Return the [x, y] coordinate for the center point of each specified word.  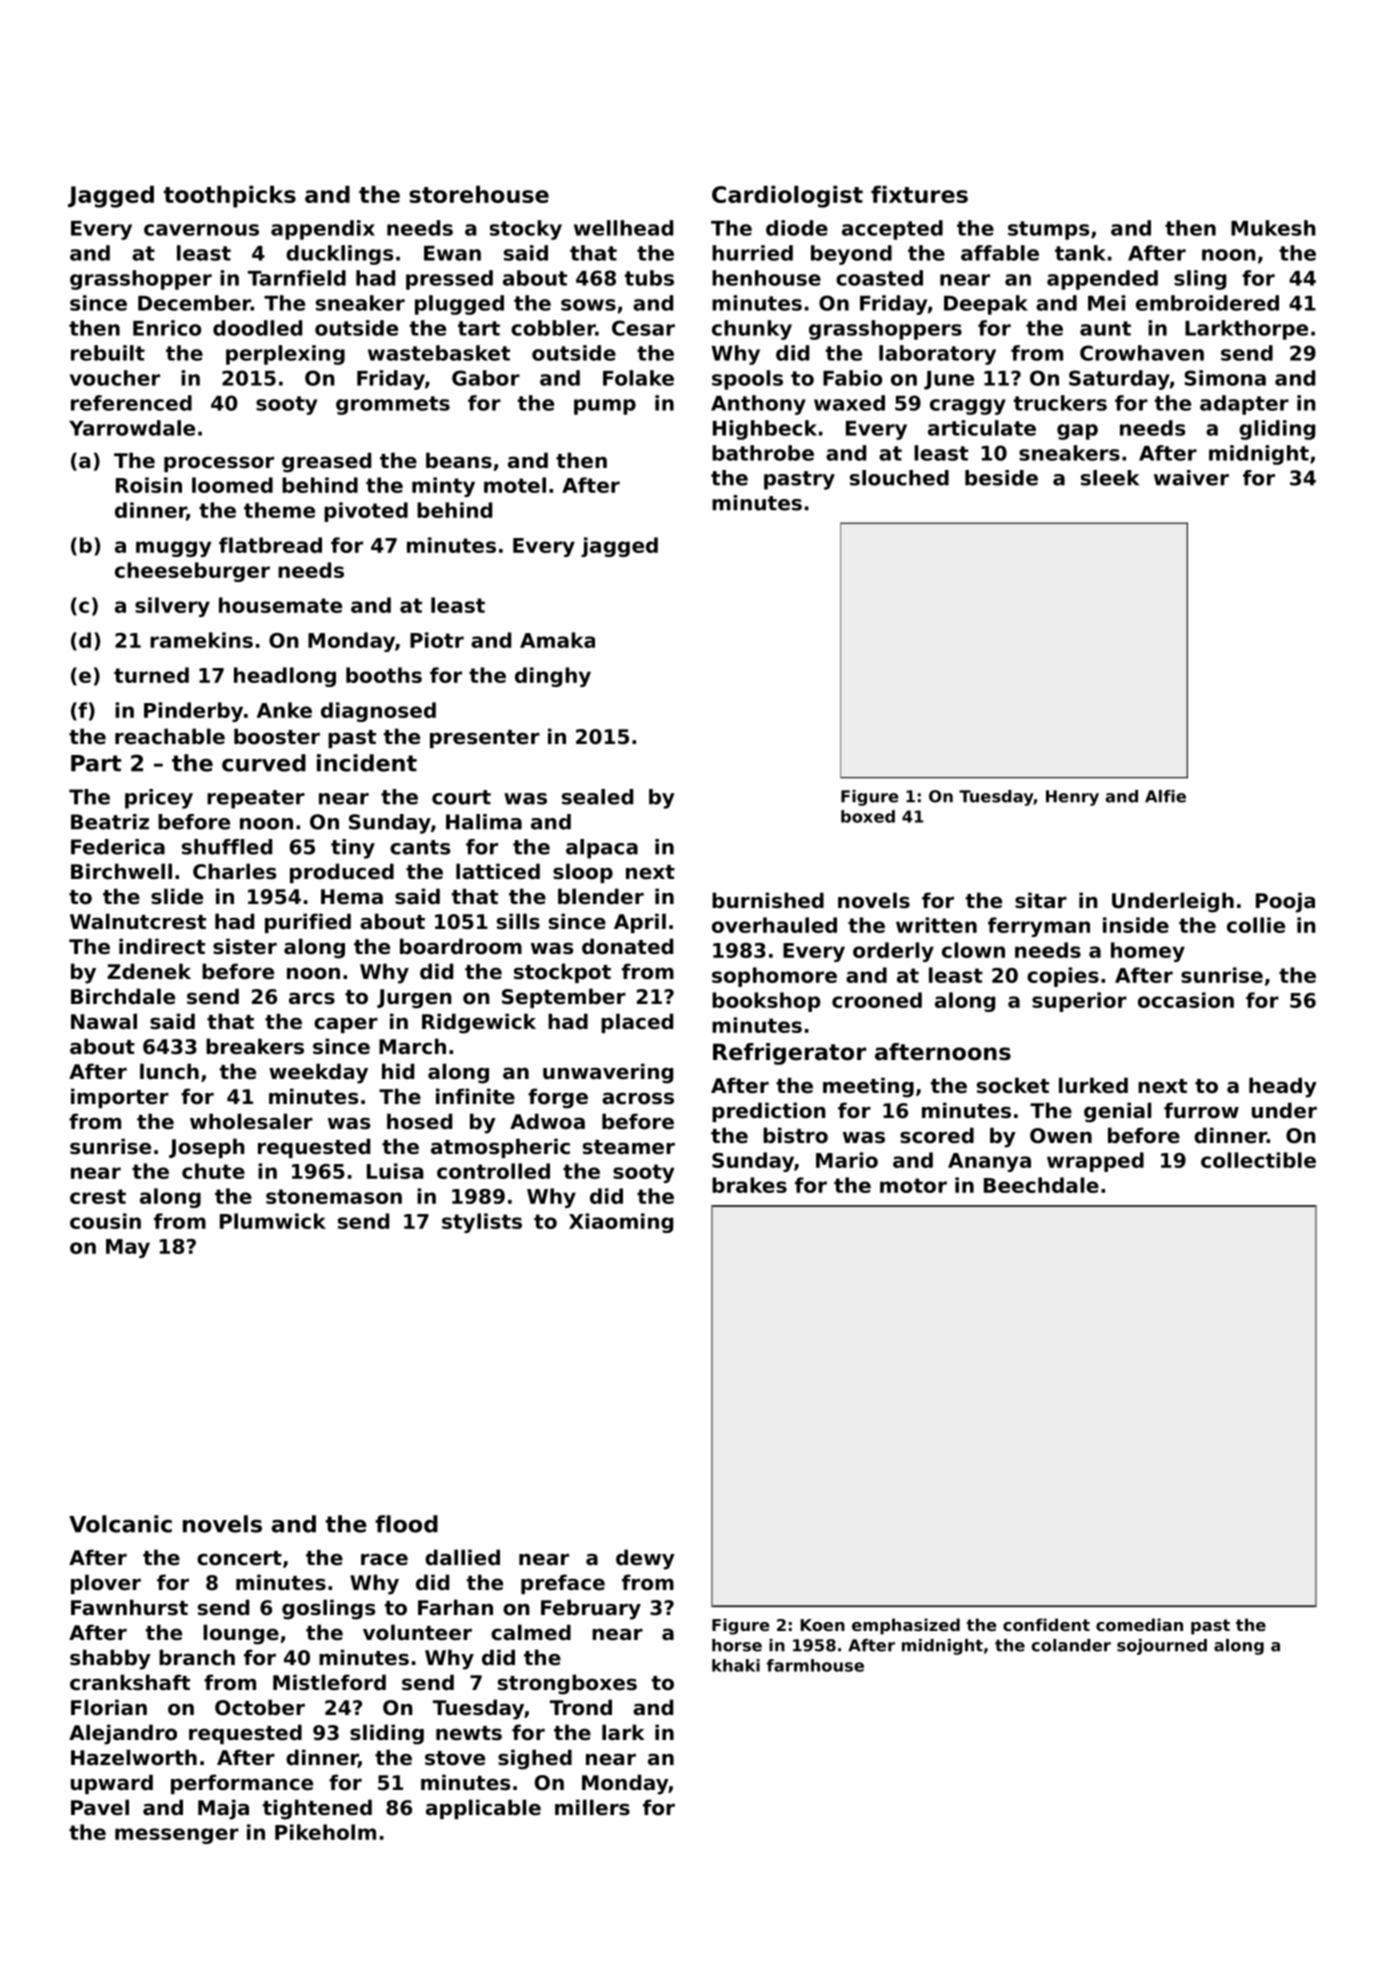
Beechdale [1041, 1185]
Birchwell [121, 871]
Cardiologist [787, 197]
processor [219, 464]
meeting [868, 1087]
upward [112, 1784]
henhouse [766, 278]
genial [1117, 1112]
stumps [1048, 230]
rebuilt [108, 353]
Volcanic [120, 1524]
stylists [482, 1223]
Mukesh [1273, 228]
